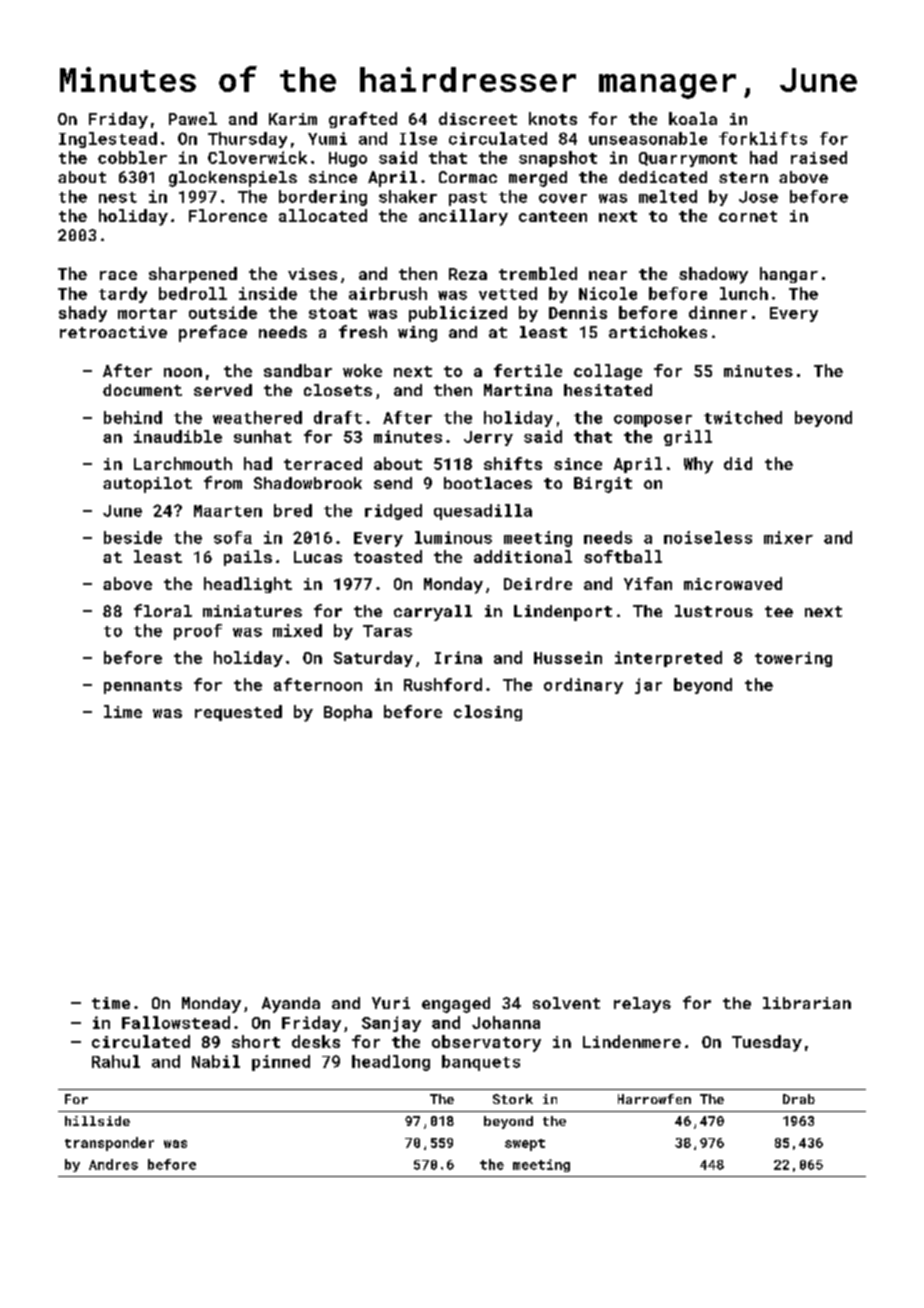 The width and height of the document is (924, 1308). I want to click on mixed, so click(297, 630).
